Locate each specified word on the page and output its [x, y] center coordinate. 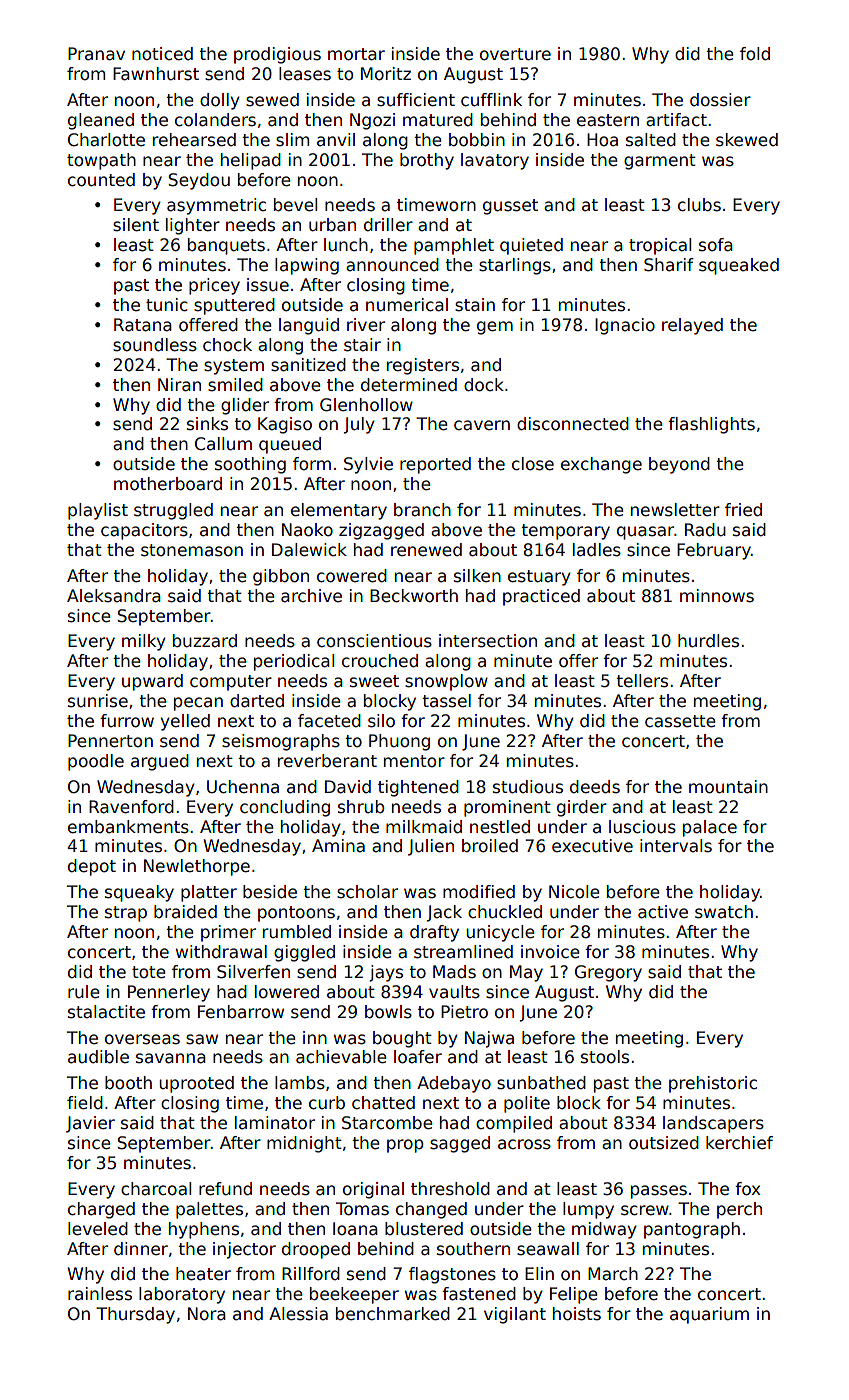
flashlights [711, 425]
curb [327, 1103]
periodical [294, 662]
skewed [747, 140]
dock [484, 385]
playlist [98, 511]
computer [231, 683]
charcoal [156, 1189]
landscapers [713, 1124]
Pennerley [169, 993]
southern [473, 1249]
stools [605, 1057]
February [714, 551]
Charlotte [106, 140]
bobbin [477, 140]
